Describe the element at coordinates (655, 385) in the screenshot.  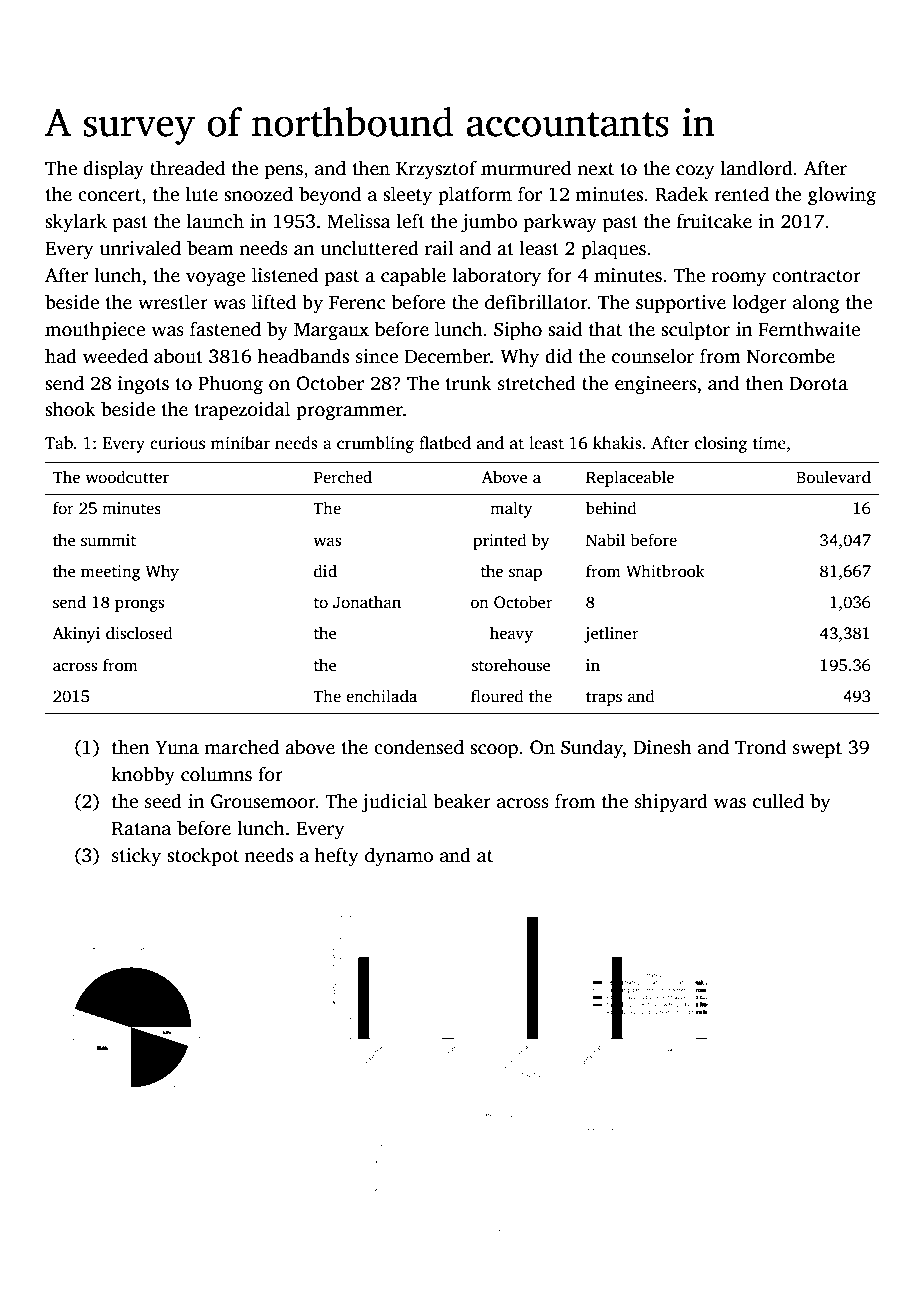
I see `engineers` at that location.
